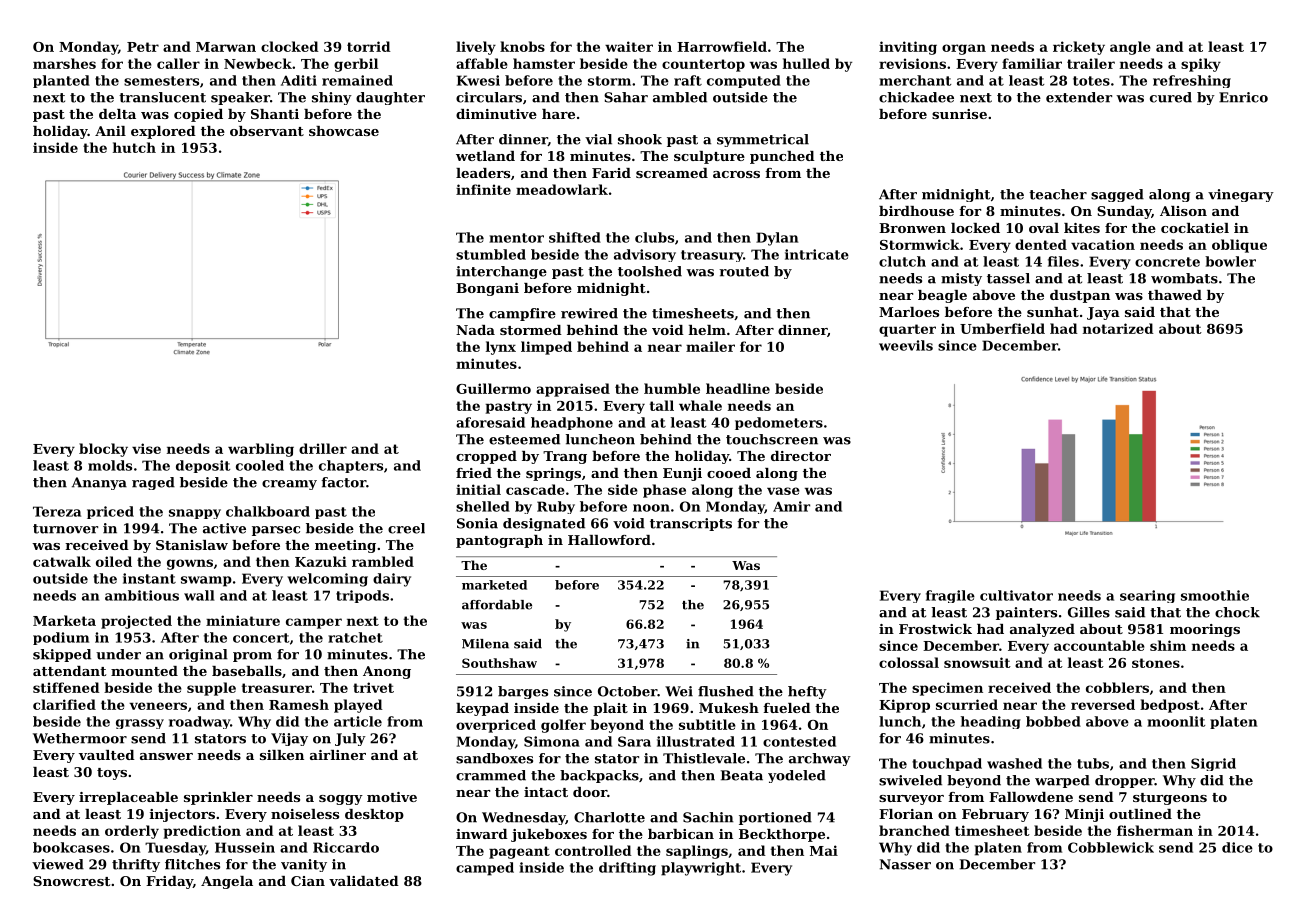  I want to click on weevils, so click(906, 345).
